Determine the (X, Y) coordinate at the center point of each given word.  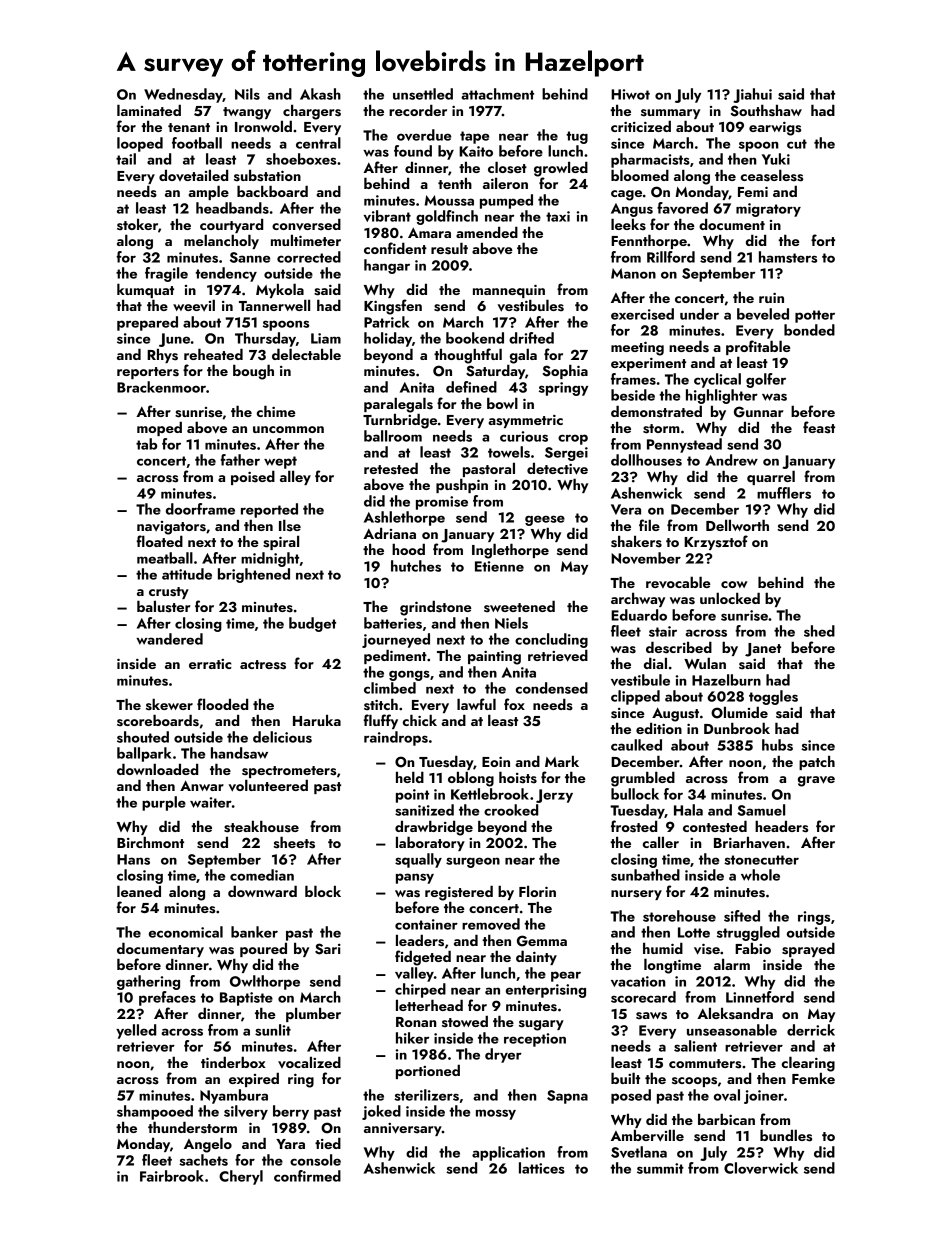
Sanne (250, 257)
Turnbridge (400, 421)
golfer (766, 380)
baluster (163, 606)
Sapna (567, 1097)
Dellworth (737, 525)
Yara (290, 1144)
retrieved (558, 655)
